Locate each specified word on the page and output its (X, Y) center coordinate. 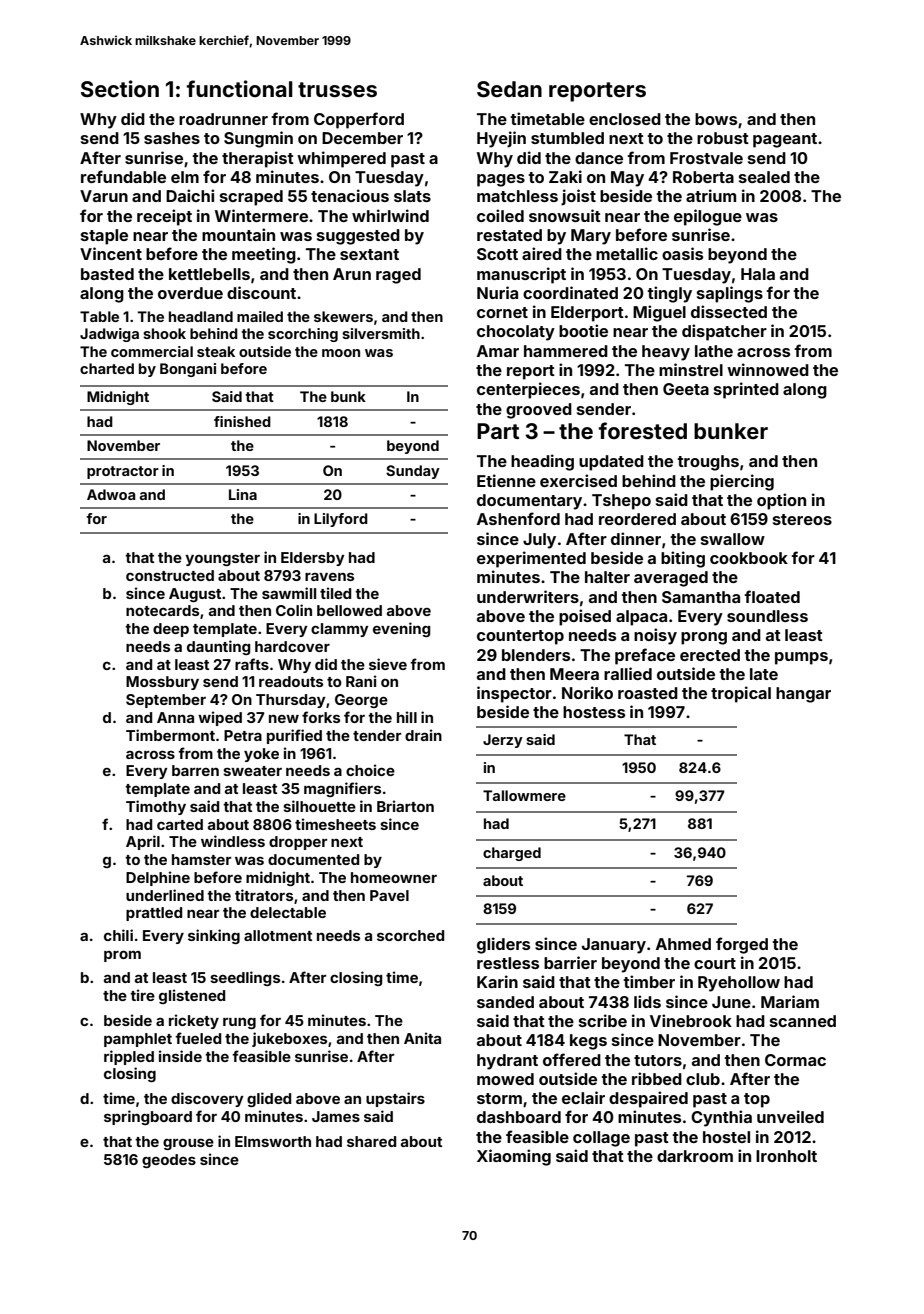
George (361, 701)
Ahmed (683, 944)
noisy (655, 636)
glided (269, 1099)
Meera (574, 674)
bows (716, 119)
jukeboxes (289, 1039)
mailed (260, 316)
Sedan (509, 89)
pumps (801, 658)
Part (498, 431)
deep (171, 630)
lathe (714, 351)
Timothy (156, 807)
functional (240, 88)
